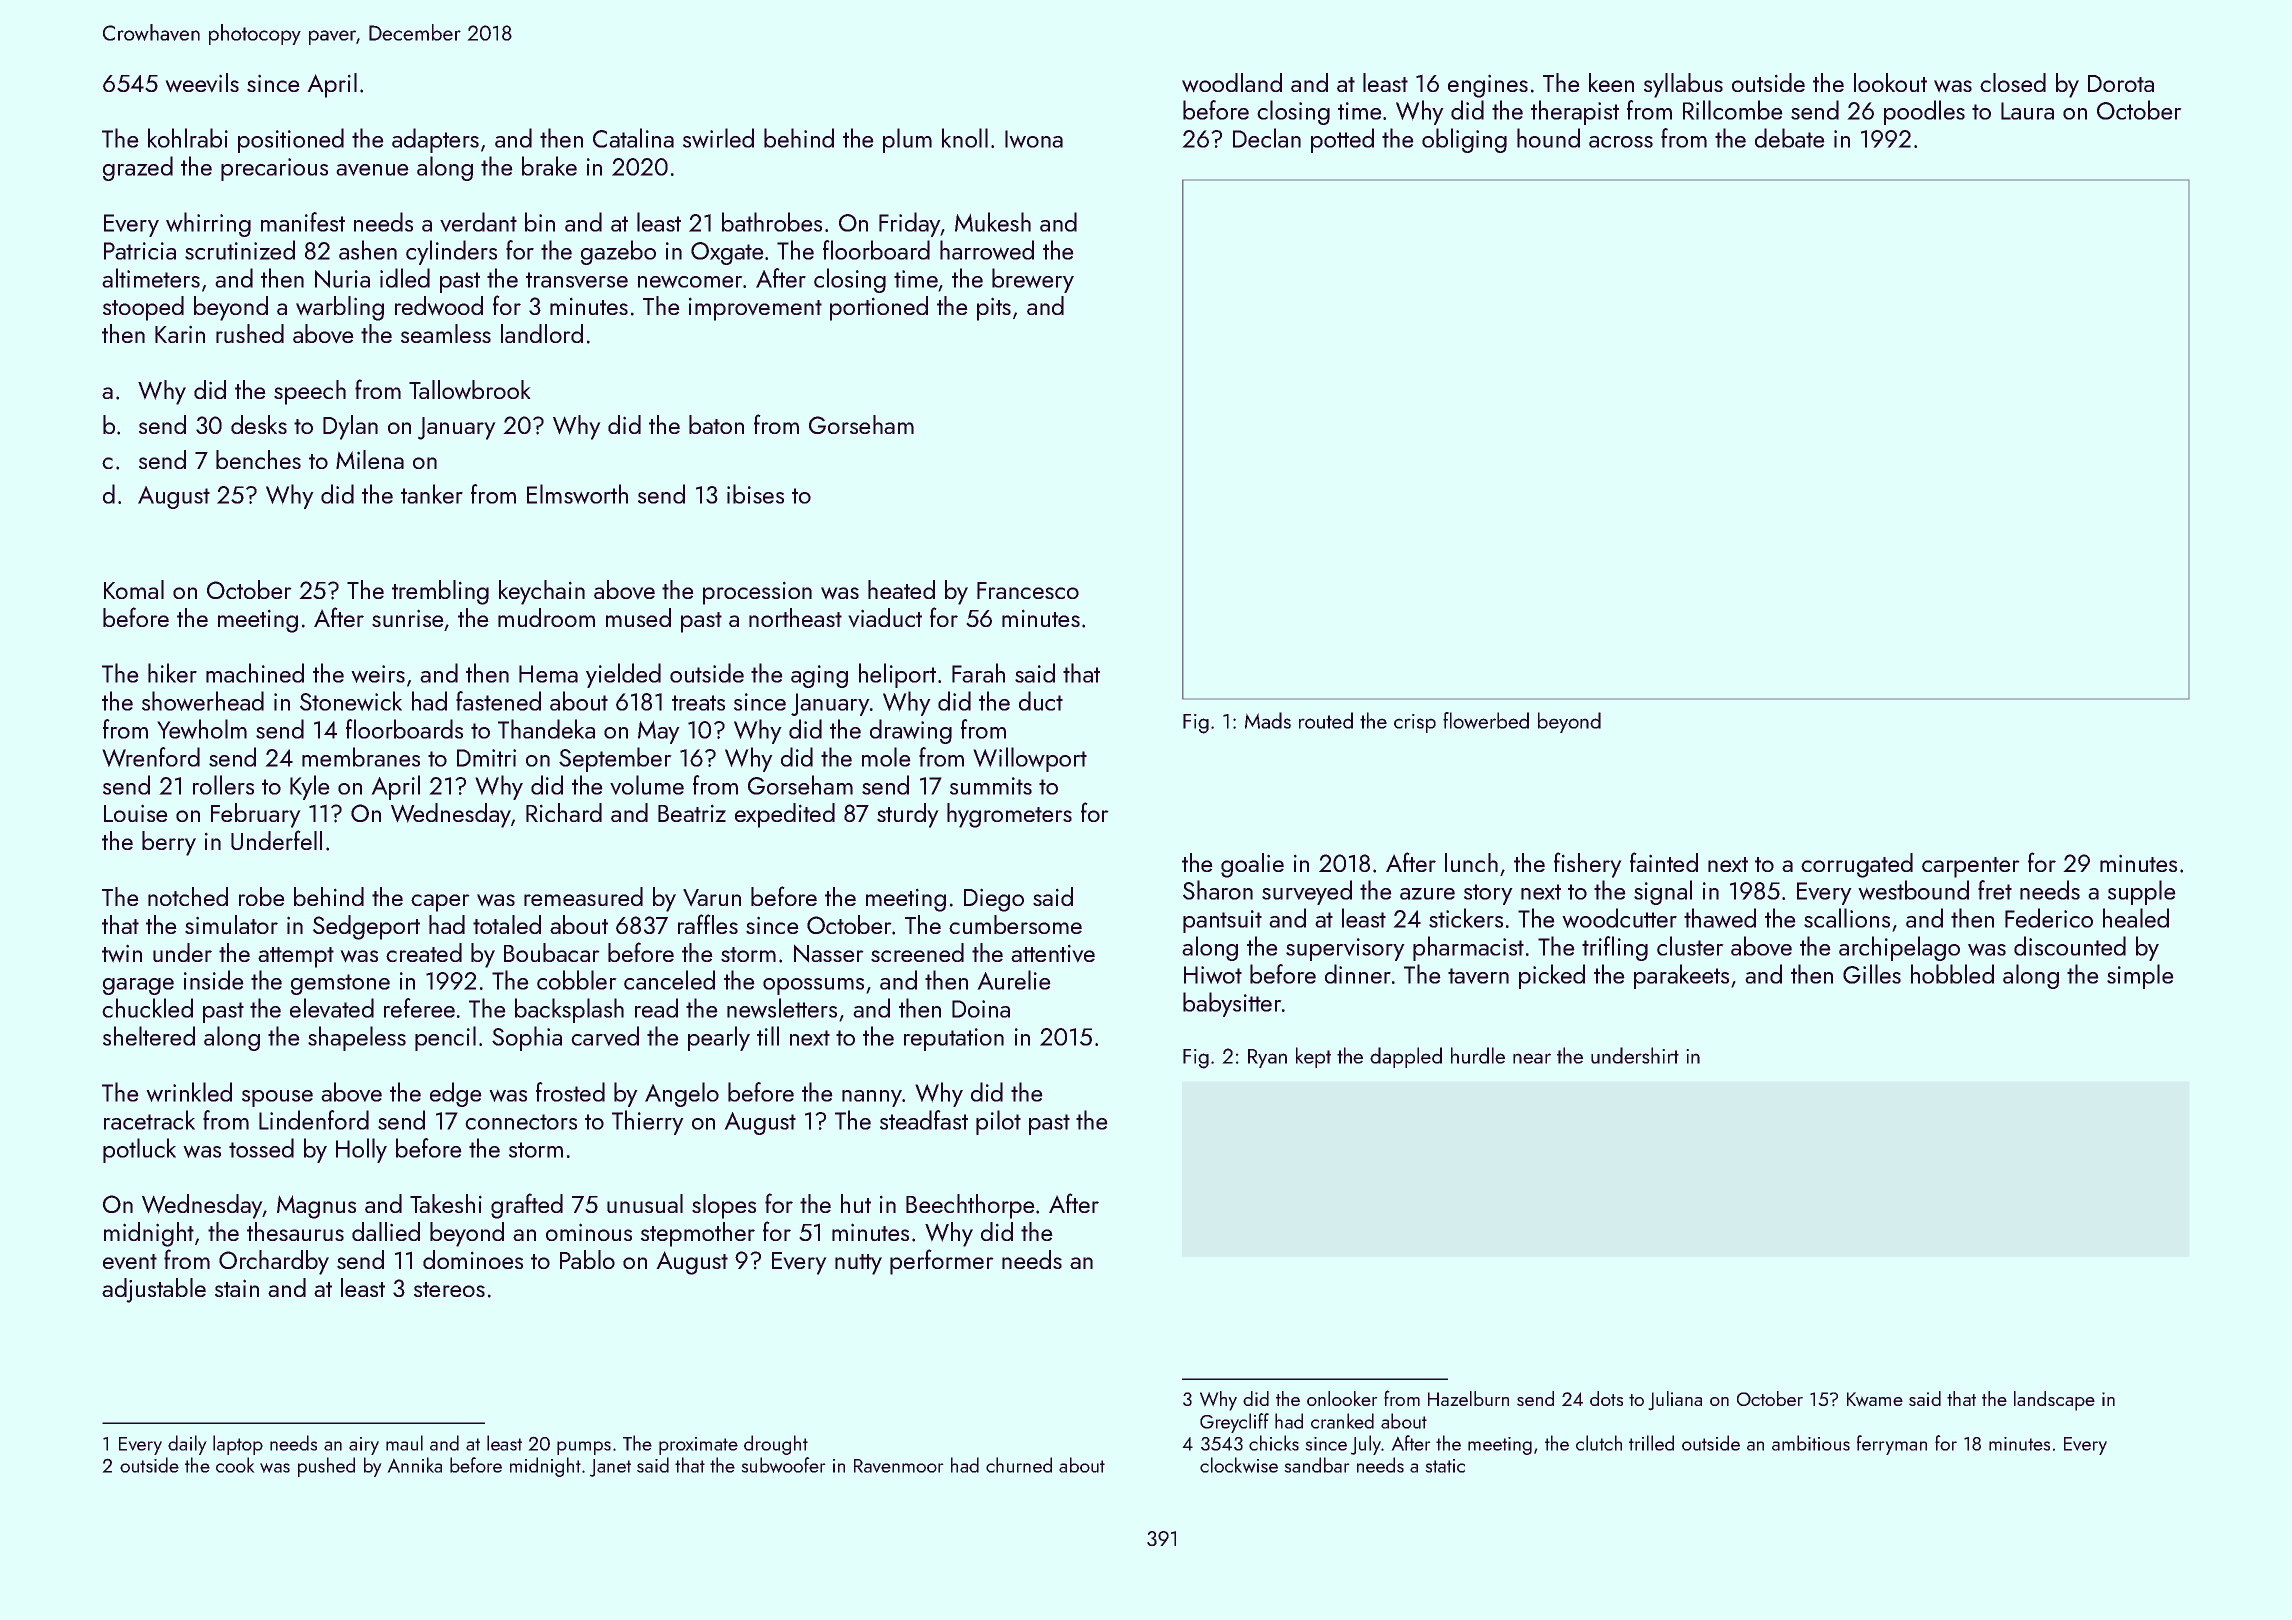  Describe the element at coordinates (326, 1467) in the screenshot. I see `pushed` at that location.
